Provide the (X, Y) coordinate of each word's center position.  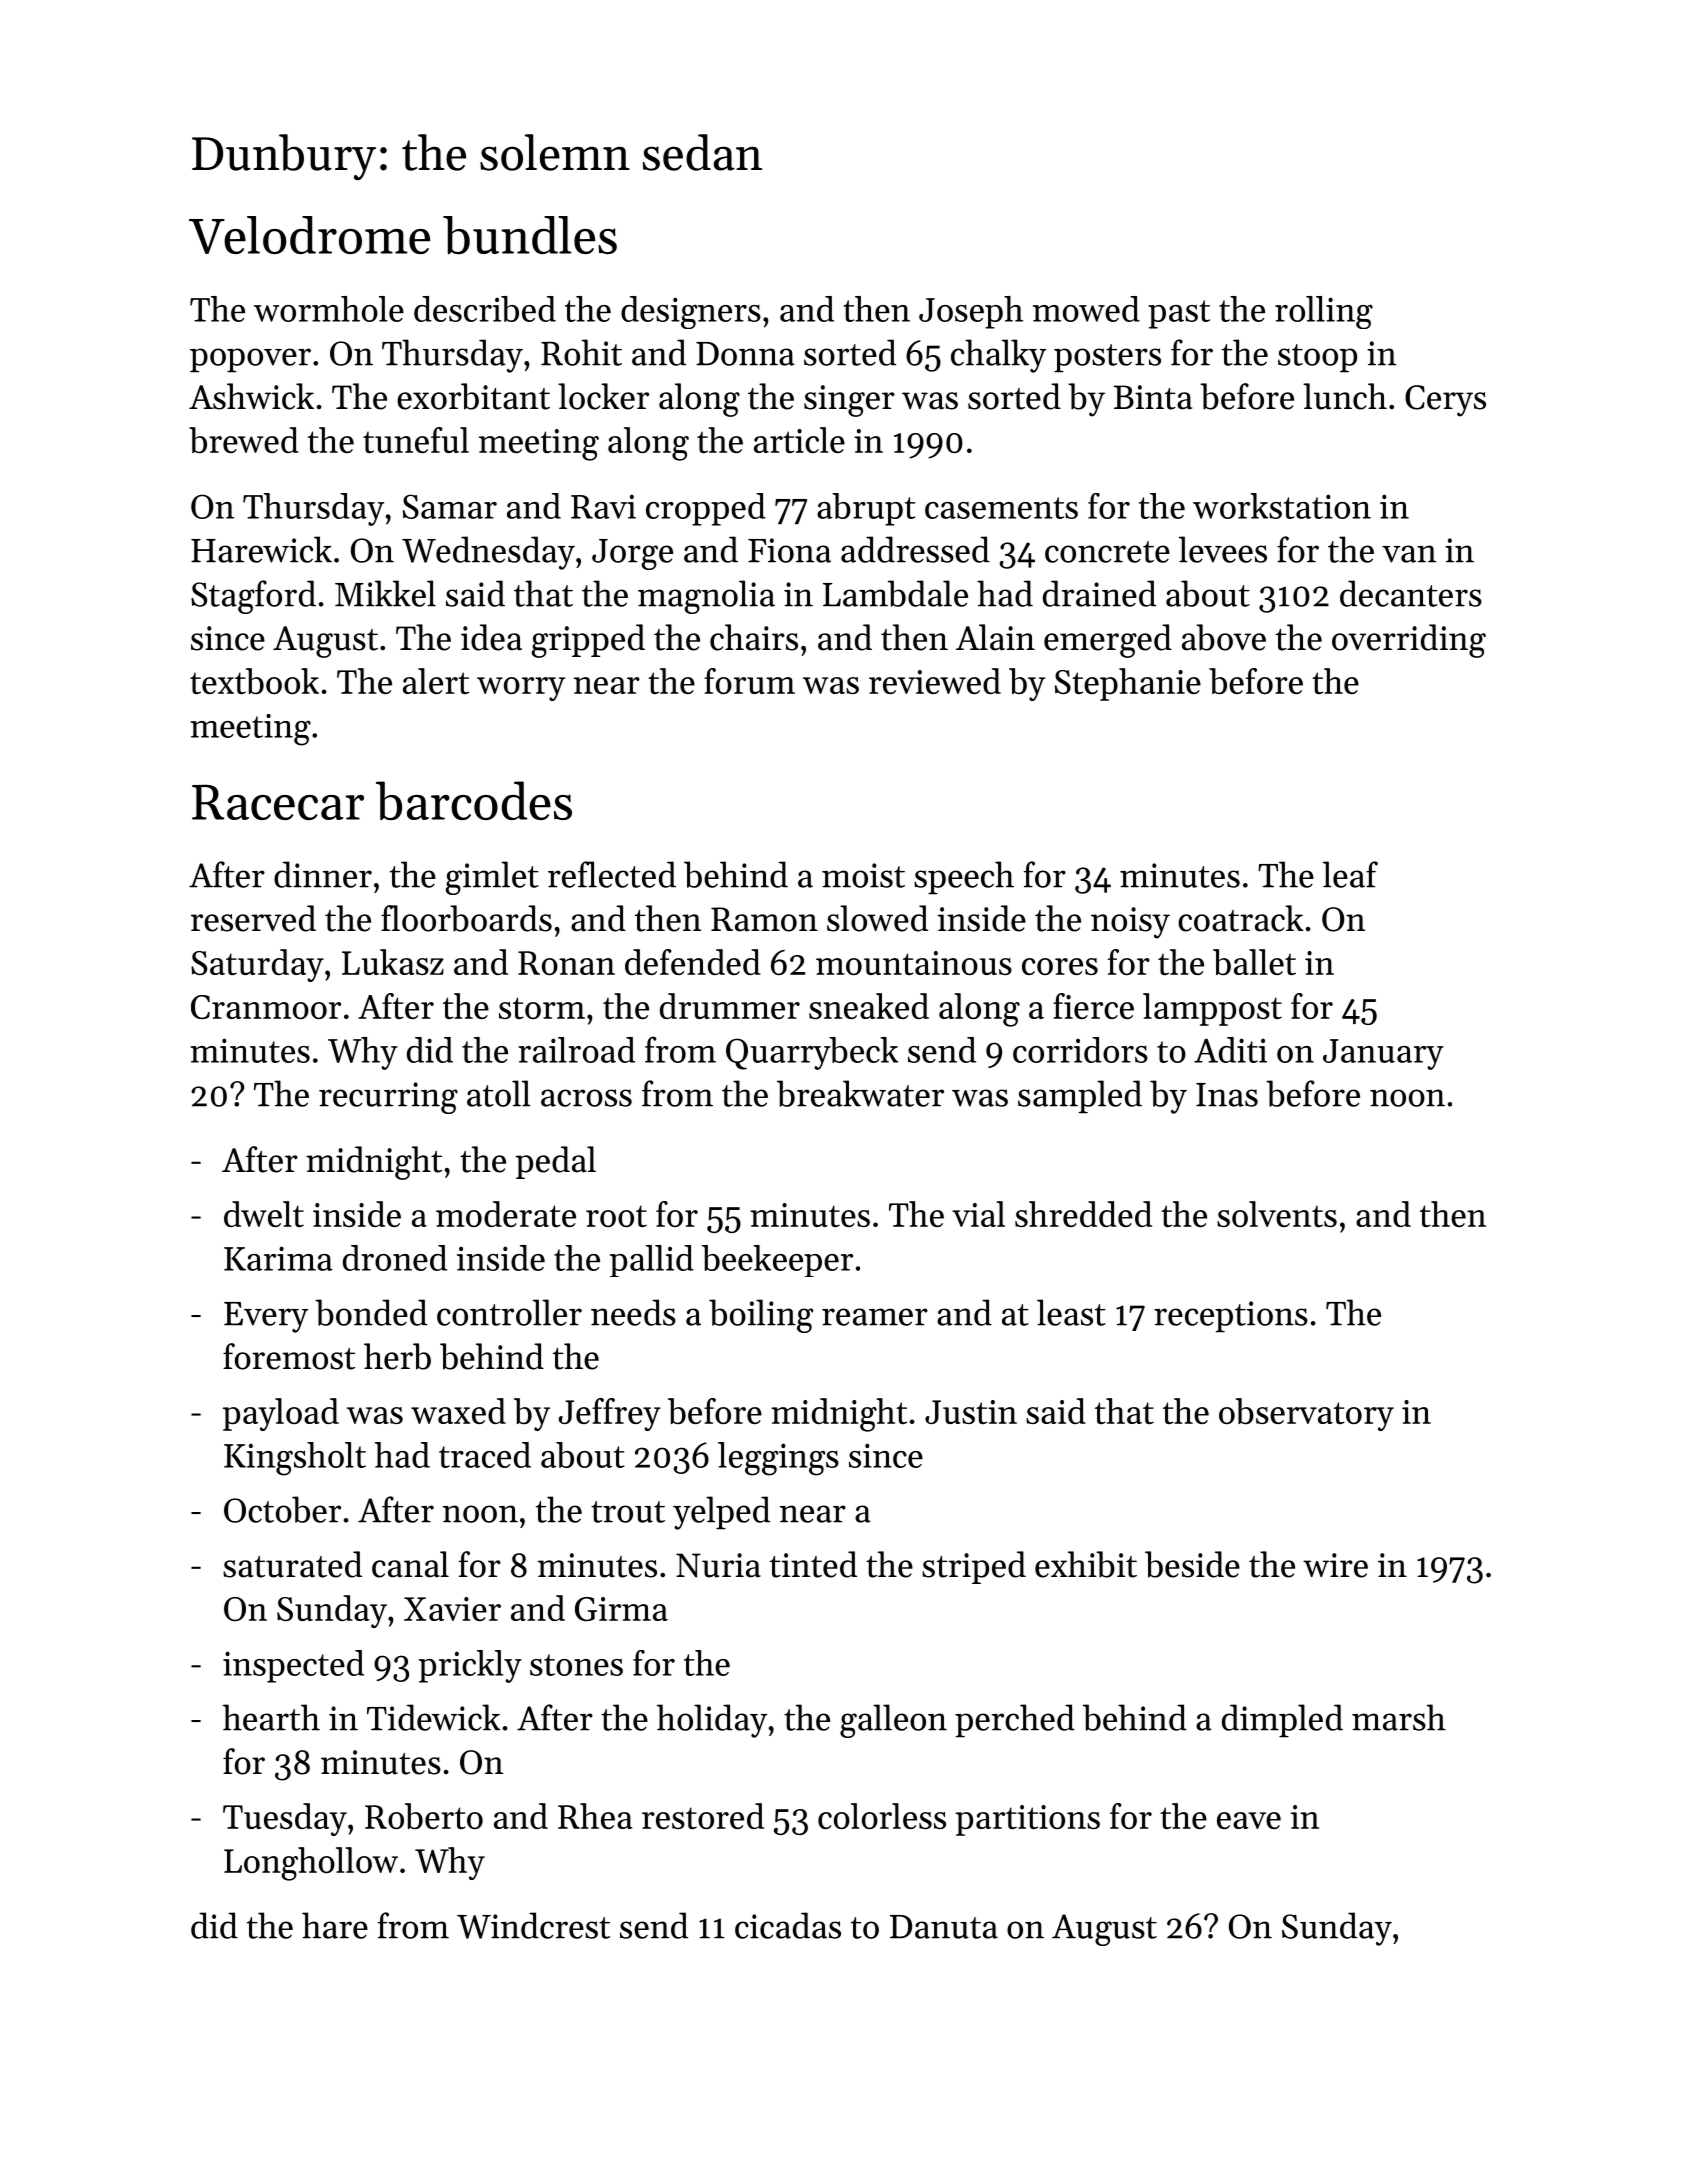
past (1179, 314)
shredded (1083, 1214)
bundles (530, 235)
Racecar (278, 802)
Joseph (971, 312)
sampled (1080, 1097)
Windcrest (533, 1925)
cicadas (788, 1925)
